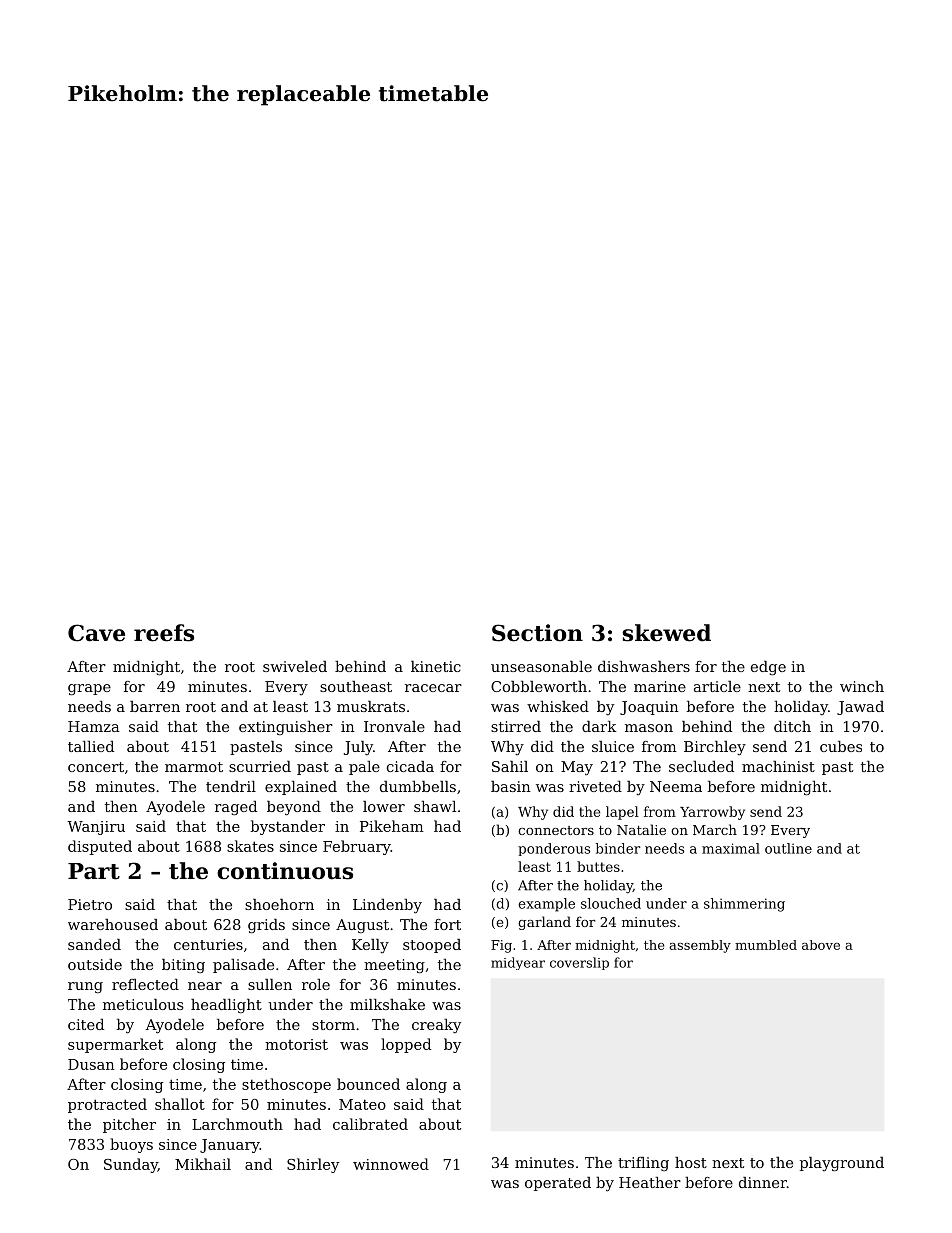  I want to click on cited, so click(86, 1024).
